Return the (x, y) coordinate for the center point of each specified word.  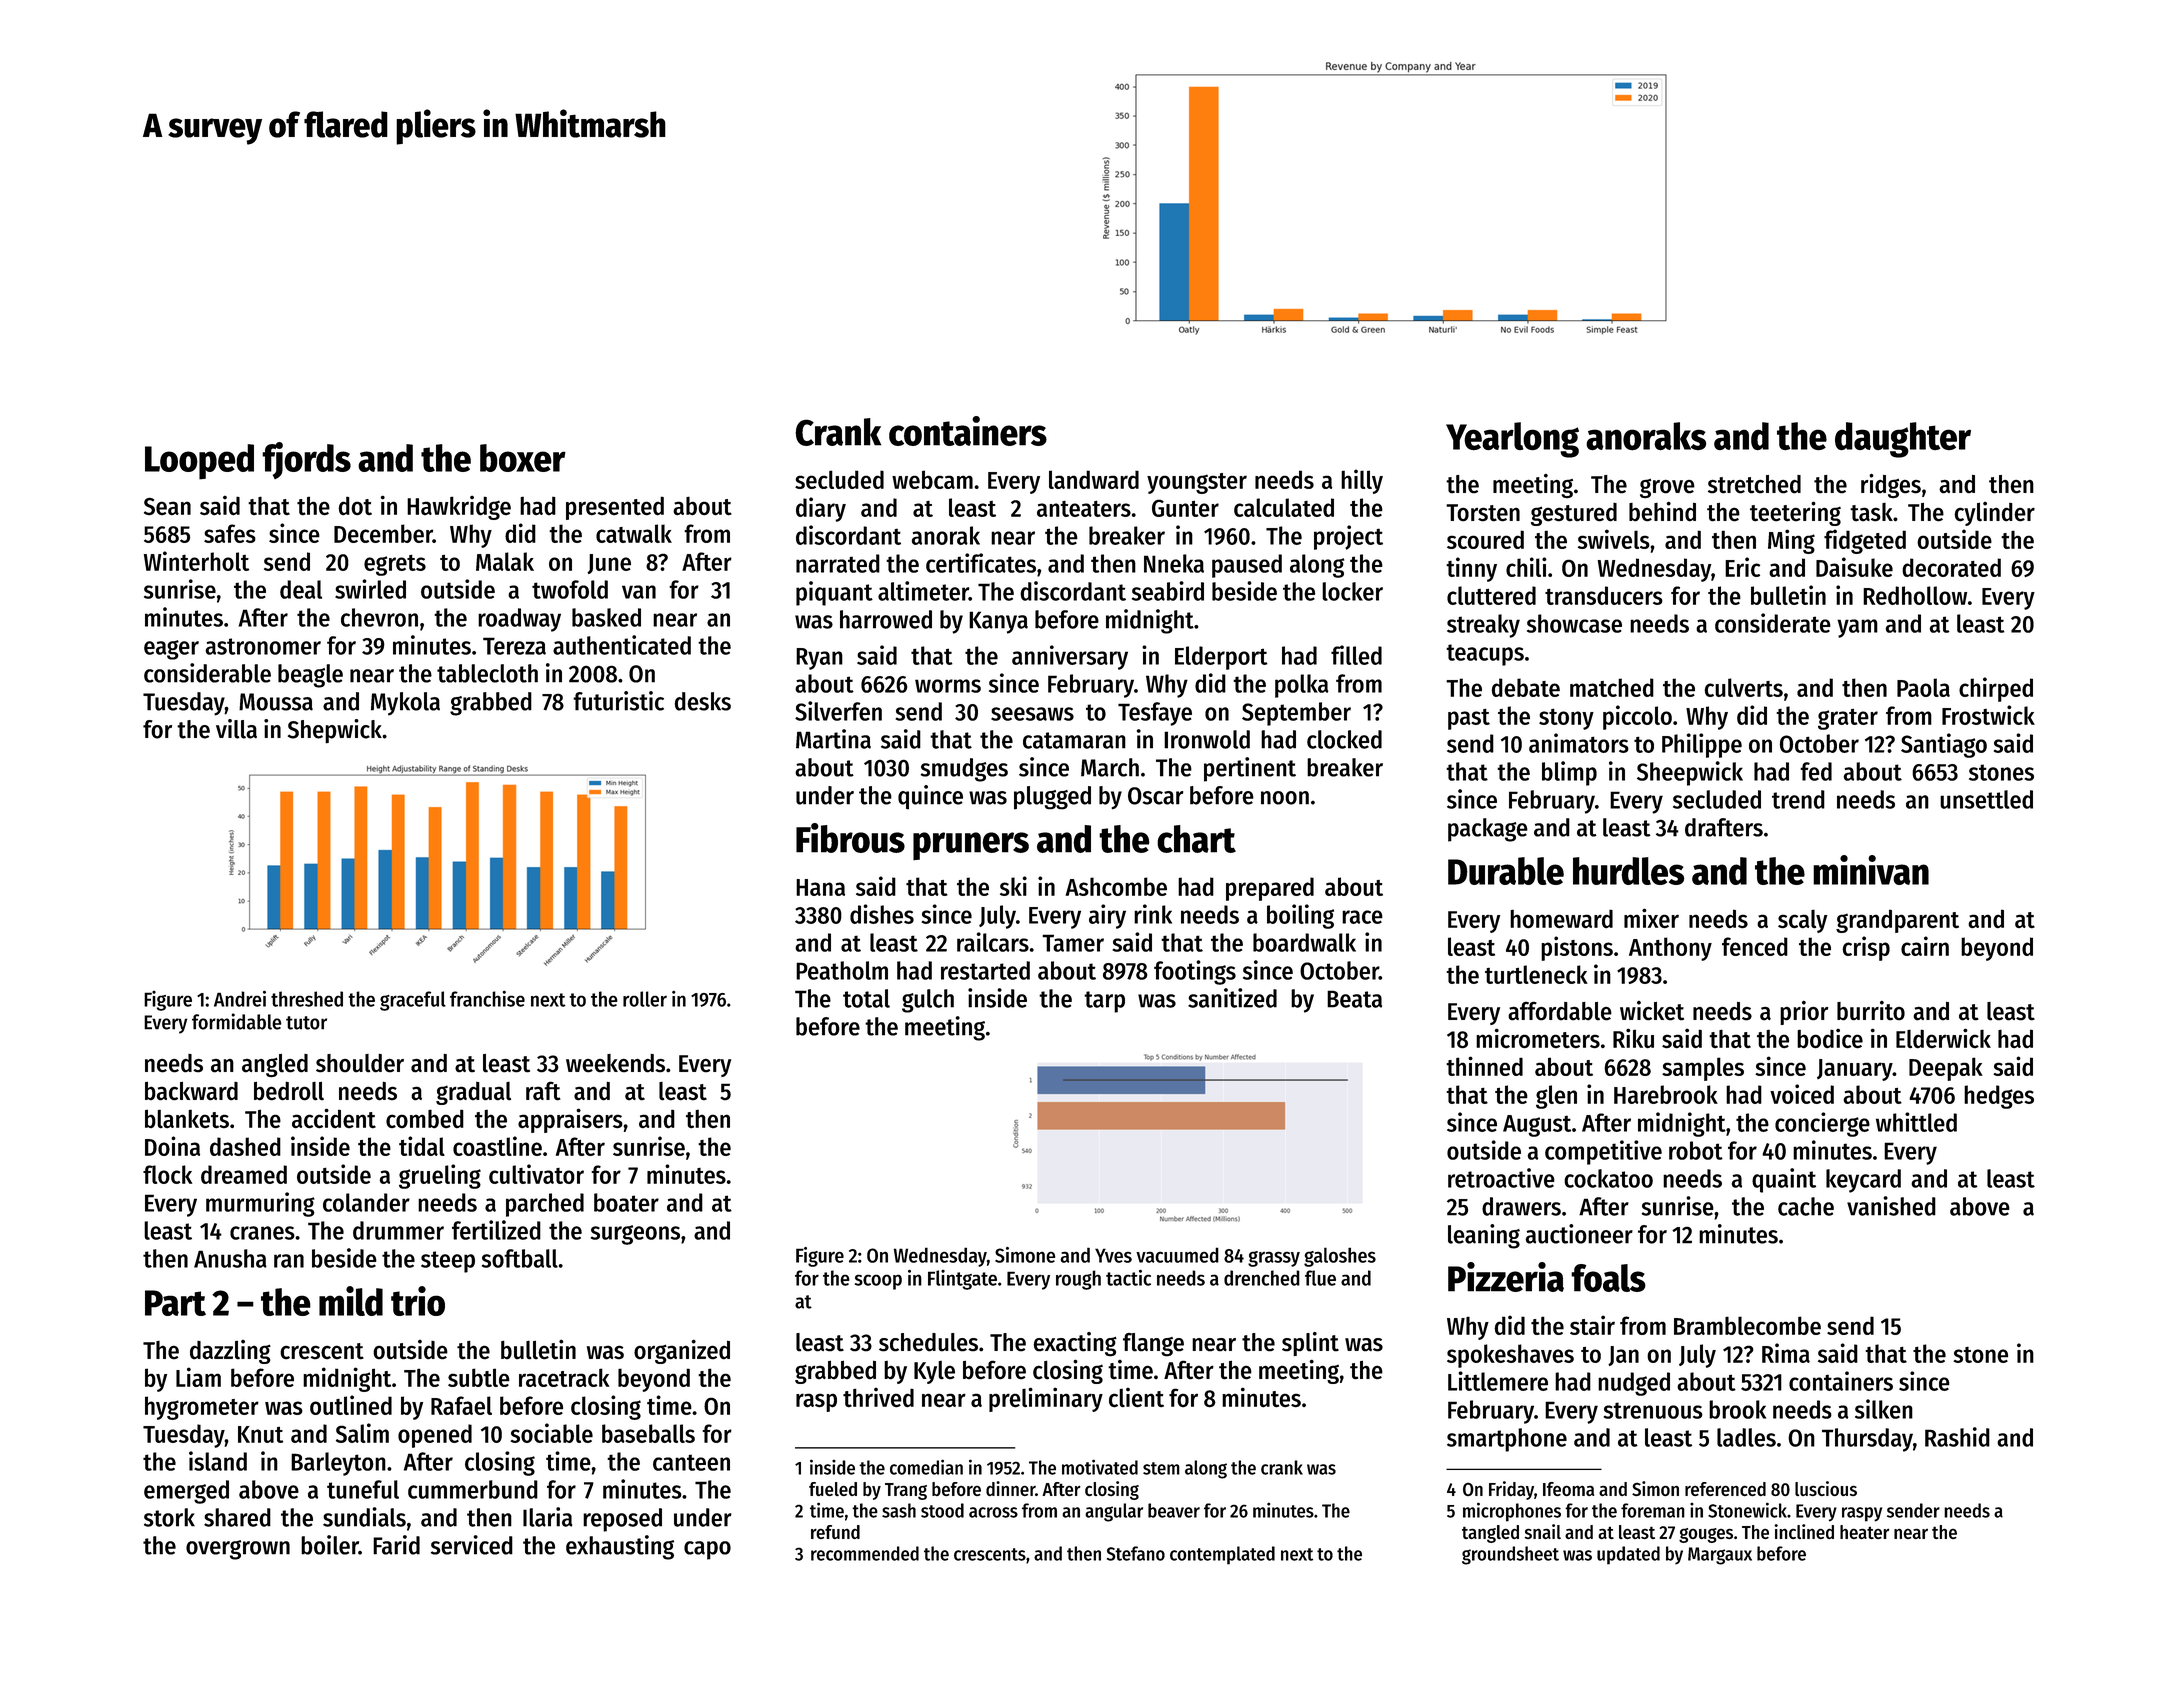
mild (351, 1301)
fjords (306, 460)
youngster (1197, 483)
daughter (1903, 440)
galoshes (1340, 1257)
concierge (1822, 1124)
